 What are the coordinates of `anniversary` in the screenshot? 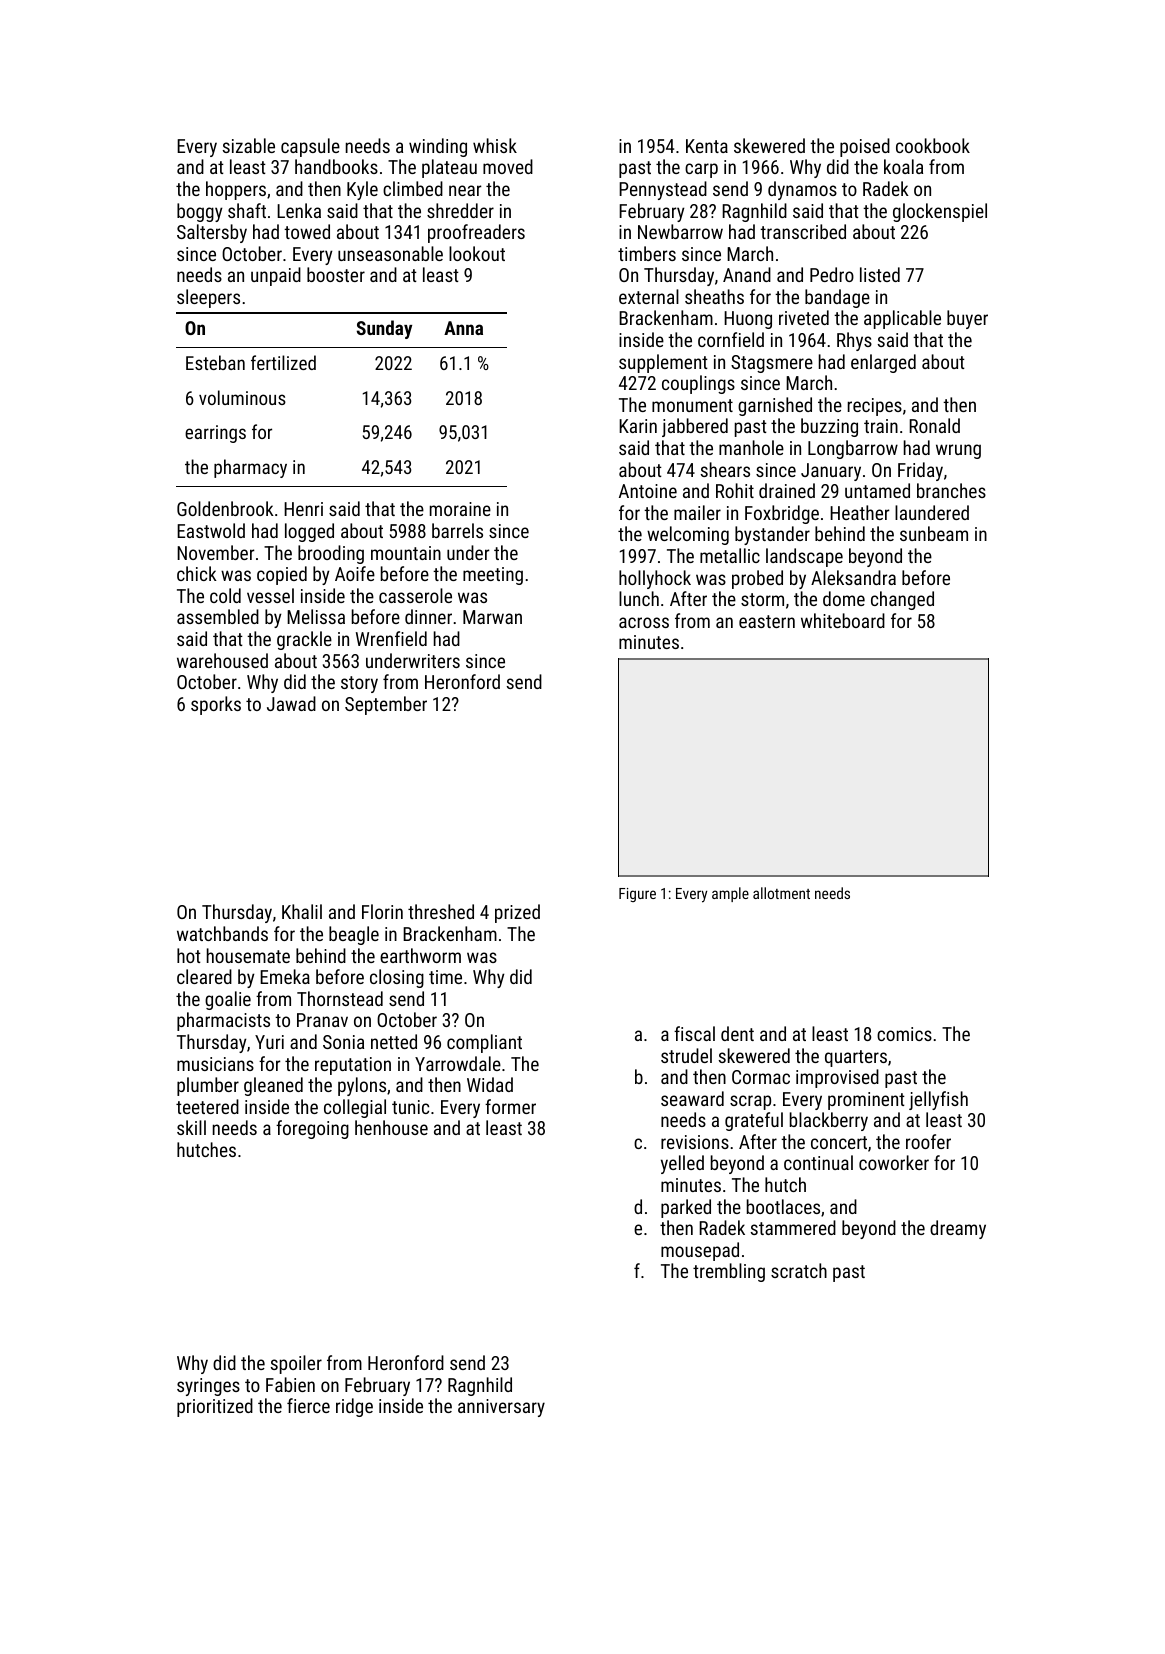 It's located at (501, 1408).
